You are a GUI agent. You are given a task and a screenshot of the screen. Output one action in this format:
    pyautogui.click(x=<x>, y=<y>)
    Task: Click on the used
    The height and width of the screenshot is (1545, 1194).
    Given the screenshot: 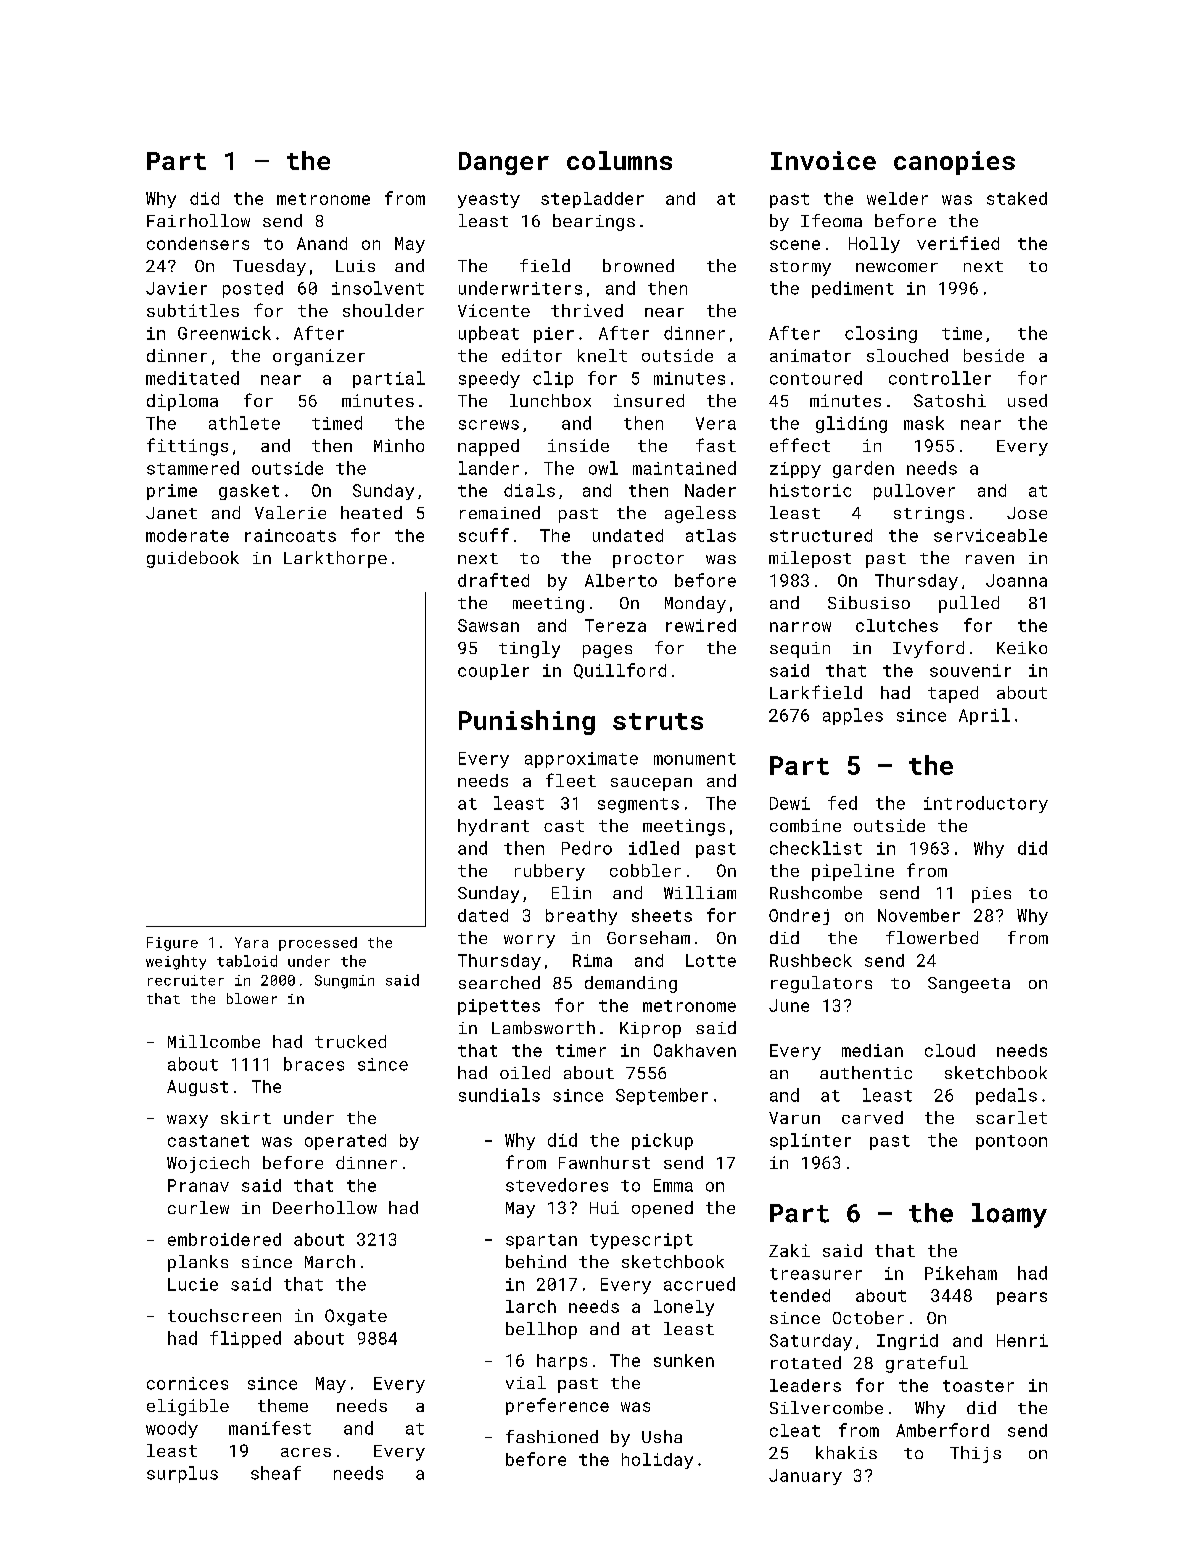 What is the action you would take?
    pyautogui.click(x=1027, y=400)
